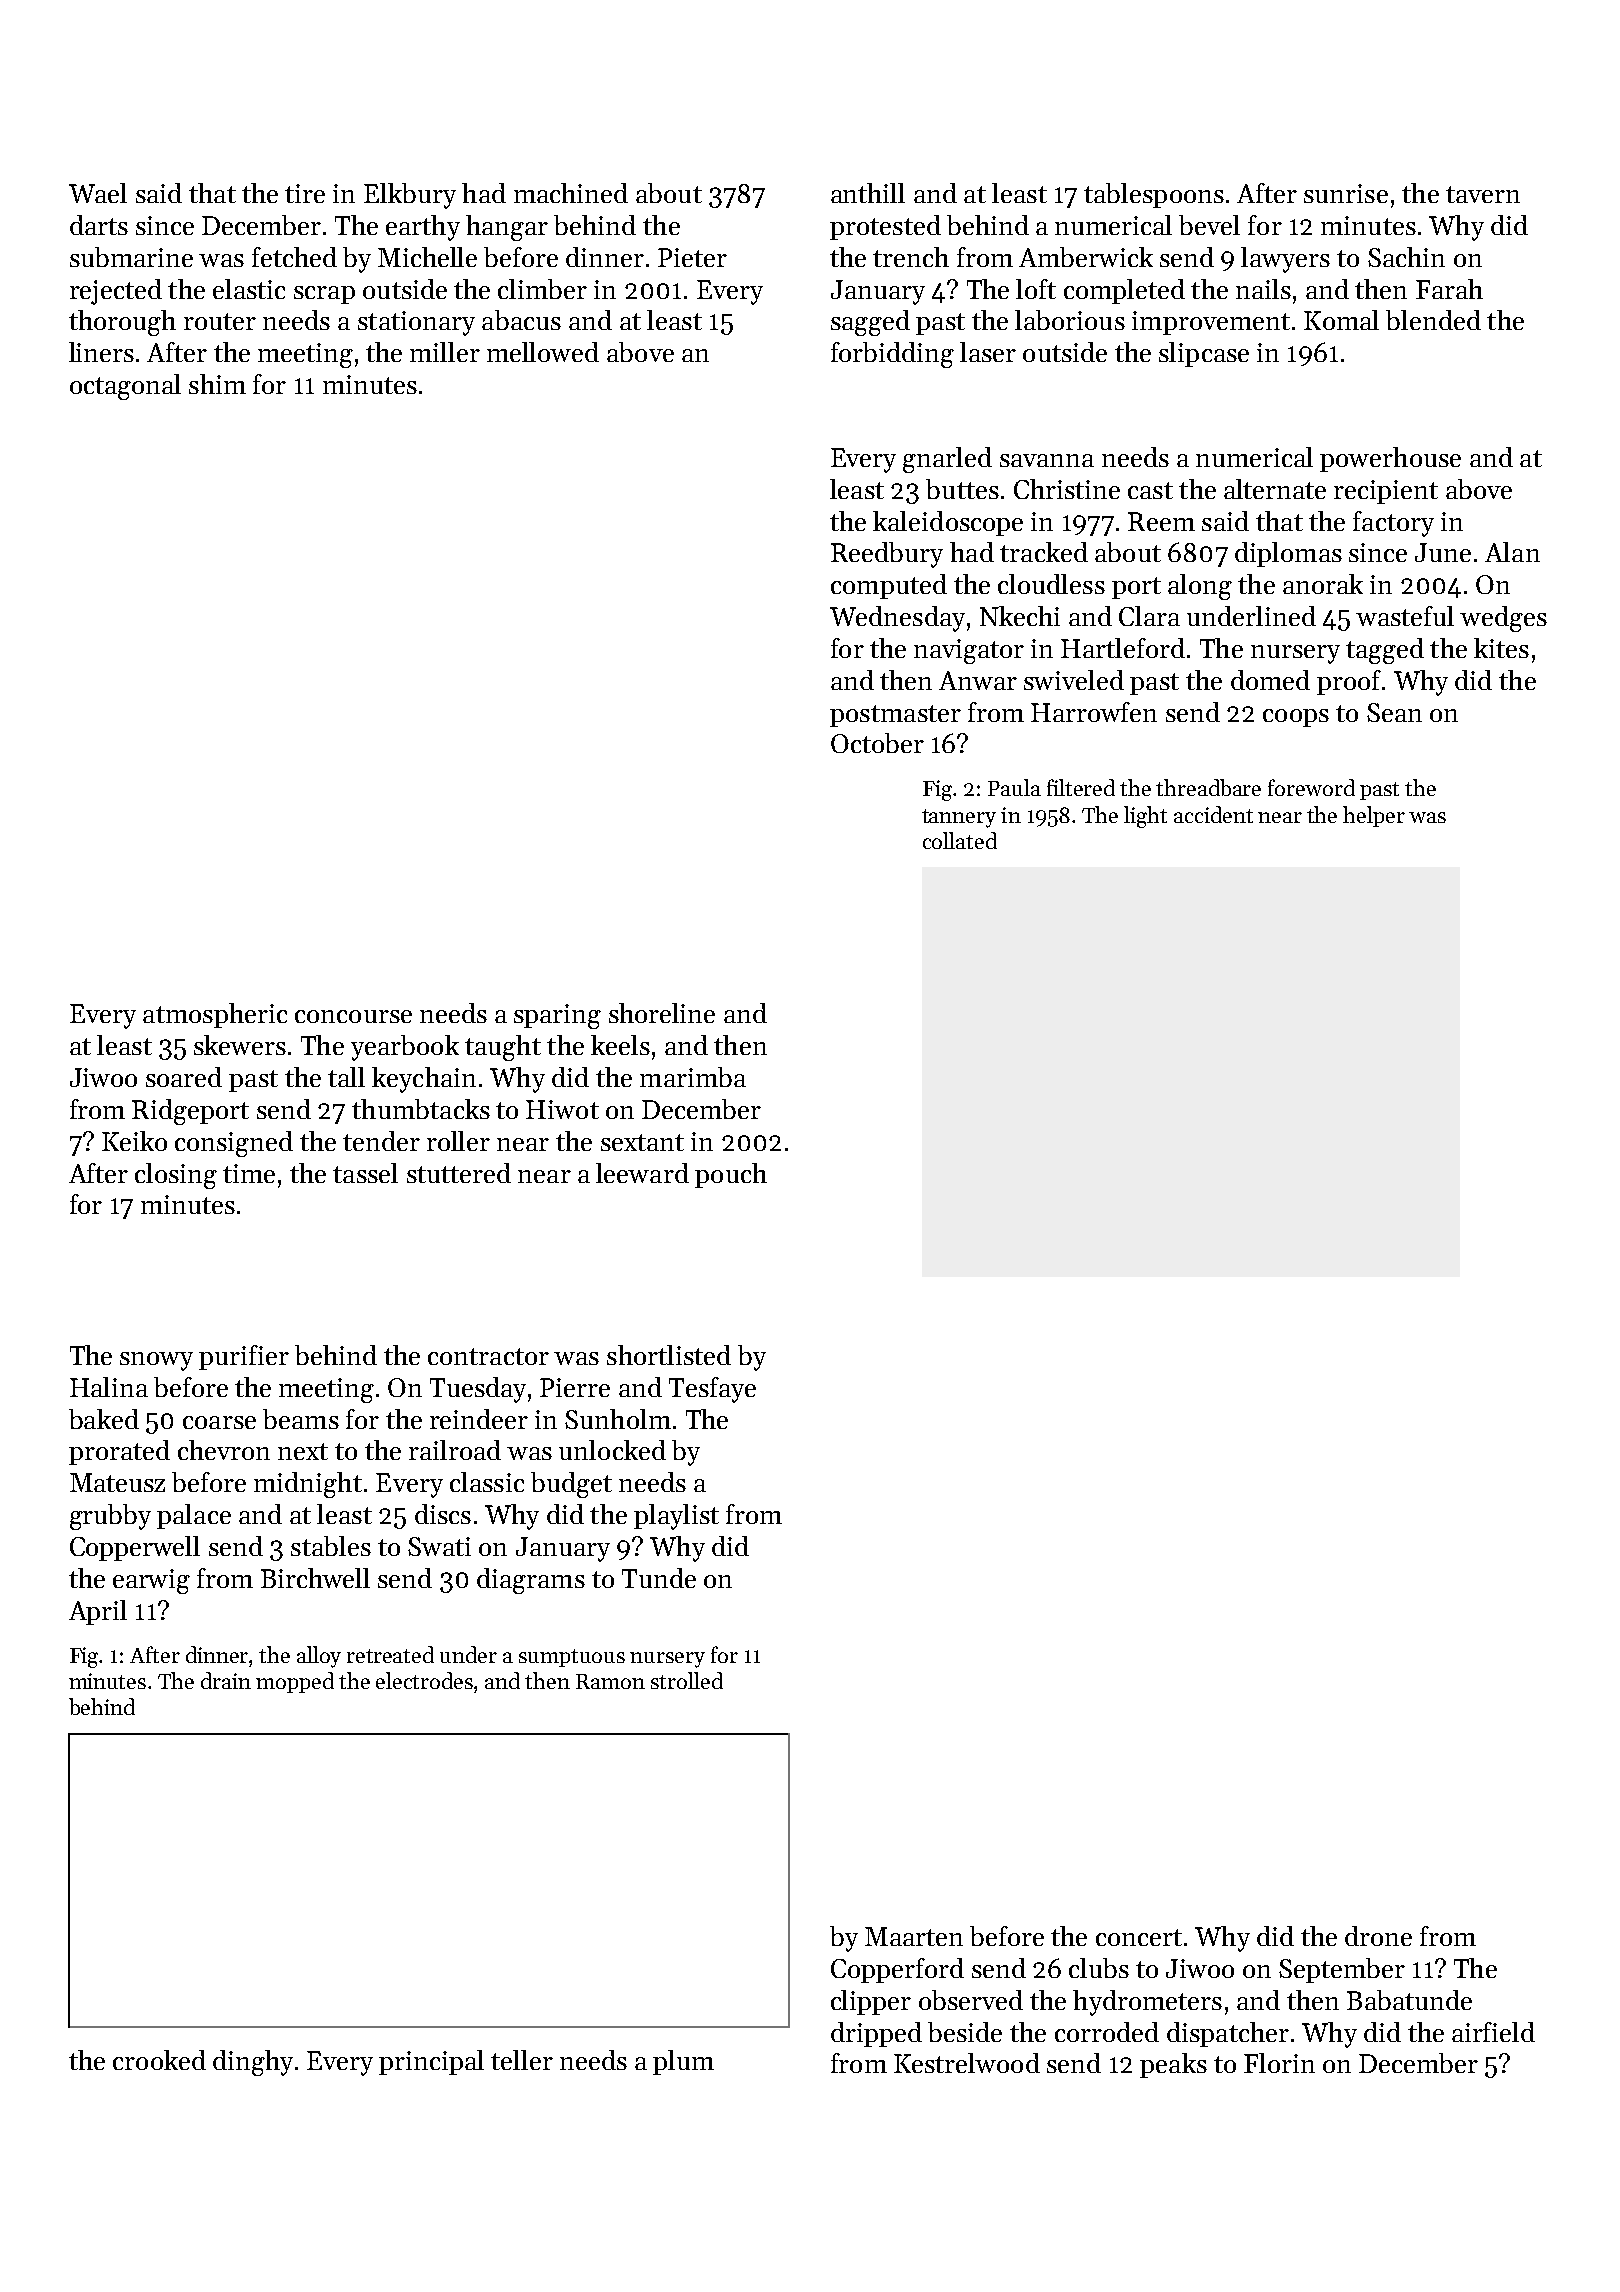 Image resolution: width=1620 pixels, height=2292 pixels. I want to click on tassel, so click(365, 1173).
